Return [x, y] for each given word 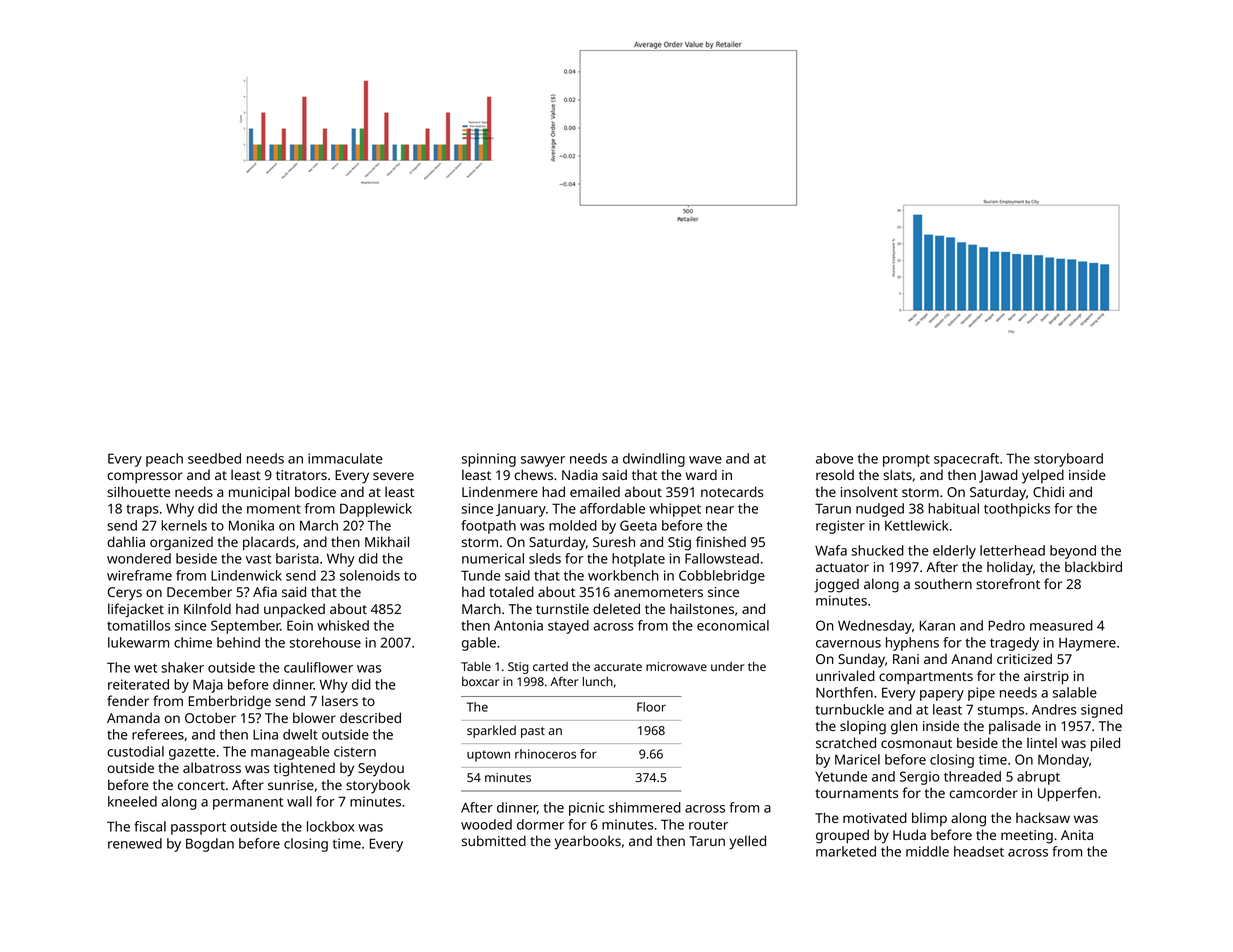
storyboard [1068, 460]
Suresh [614, 541]
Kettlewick [916, 525]
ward [701, 474]
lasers [340, 700]
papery [942, 695]
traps [142, 510]
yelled [747, 842]
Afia [265, 591]
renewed [135, 843]
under [727, 666]
